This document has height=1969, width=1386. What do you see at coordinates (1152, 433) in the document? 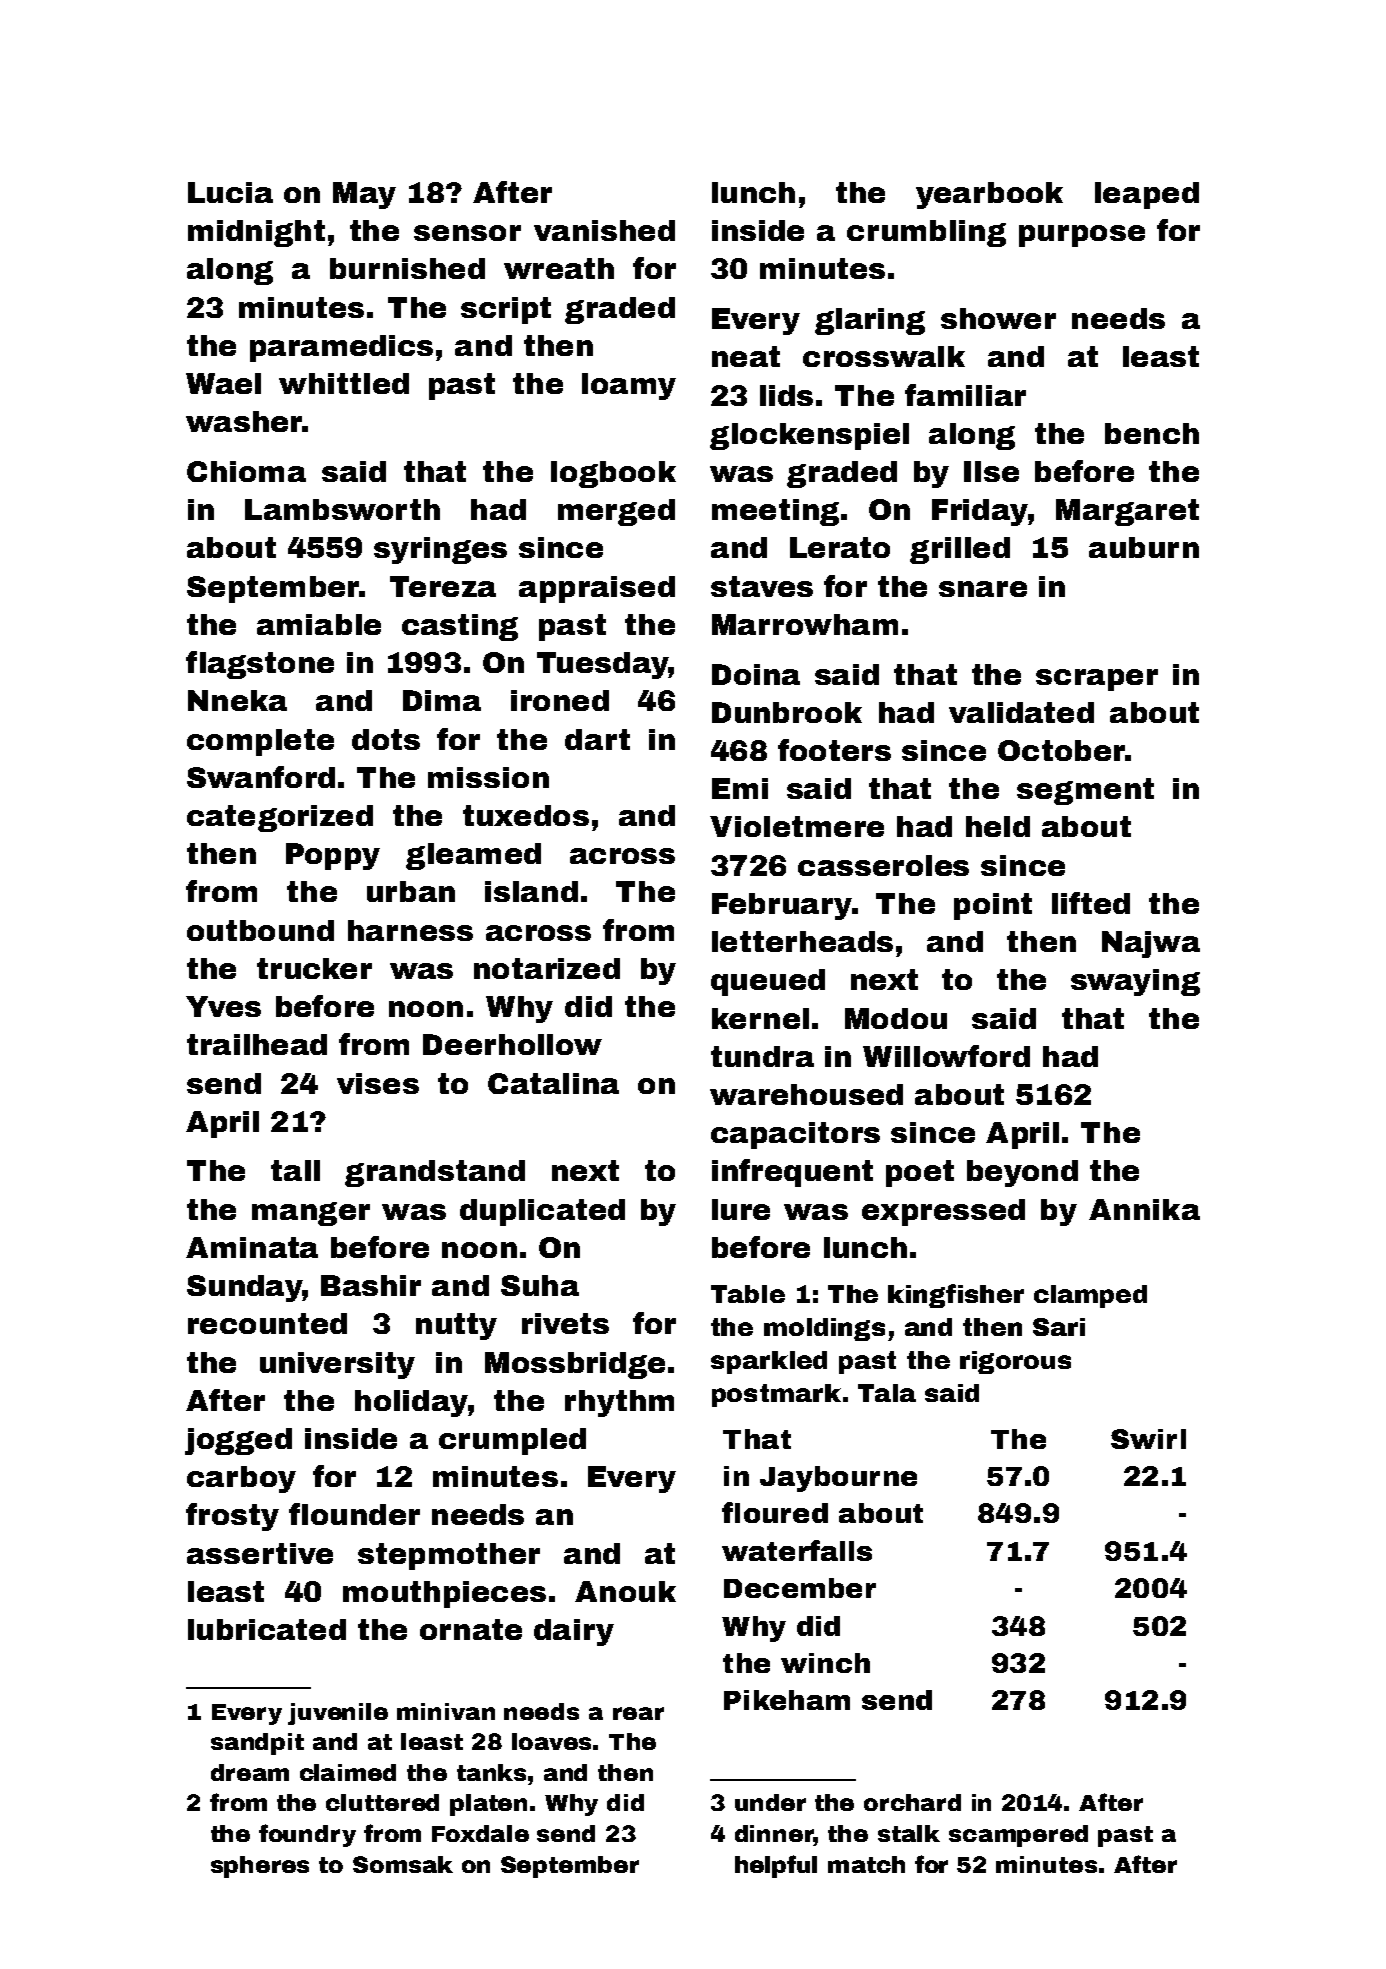
I see `bench` at bounding box center [1152, 433].
